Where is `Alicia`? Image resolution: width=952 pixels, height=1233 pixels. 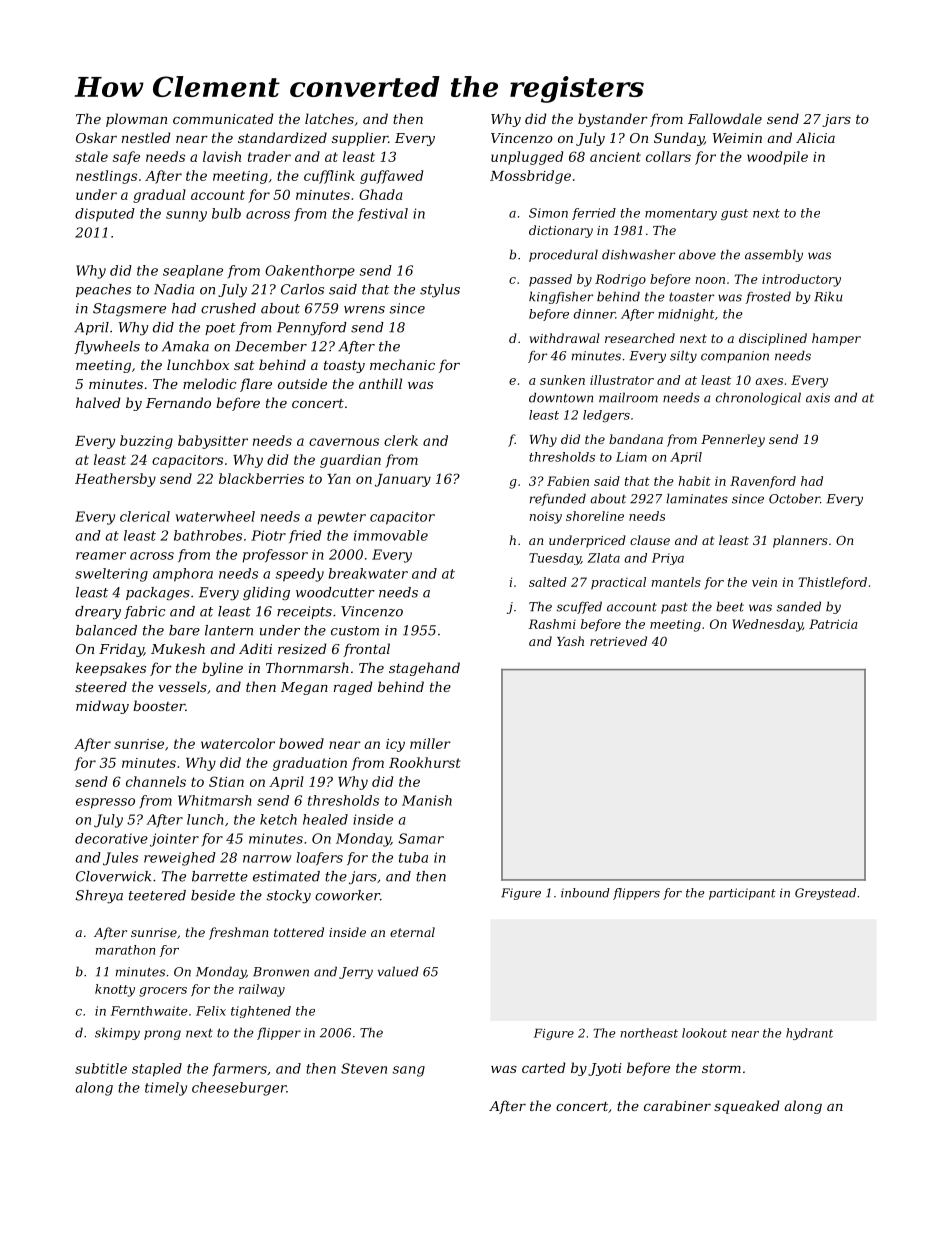
Alicia is located at coordinates (815, 137).
